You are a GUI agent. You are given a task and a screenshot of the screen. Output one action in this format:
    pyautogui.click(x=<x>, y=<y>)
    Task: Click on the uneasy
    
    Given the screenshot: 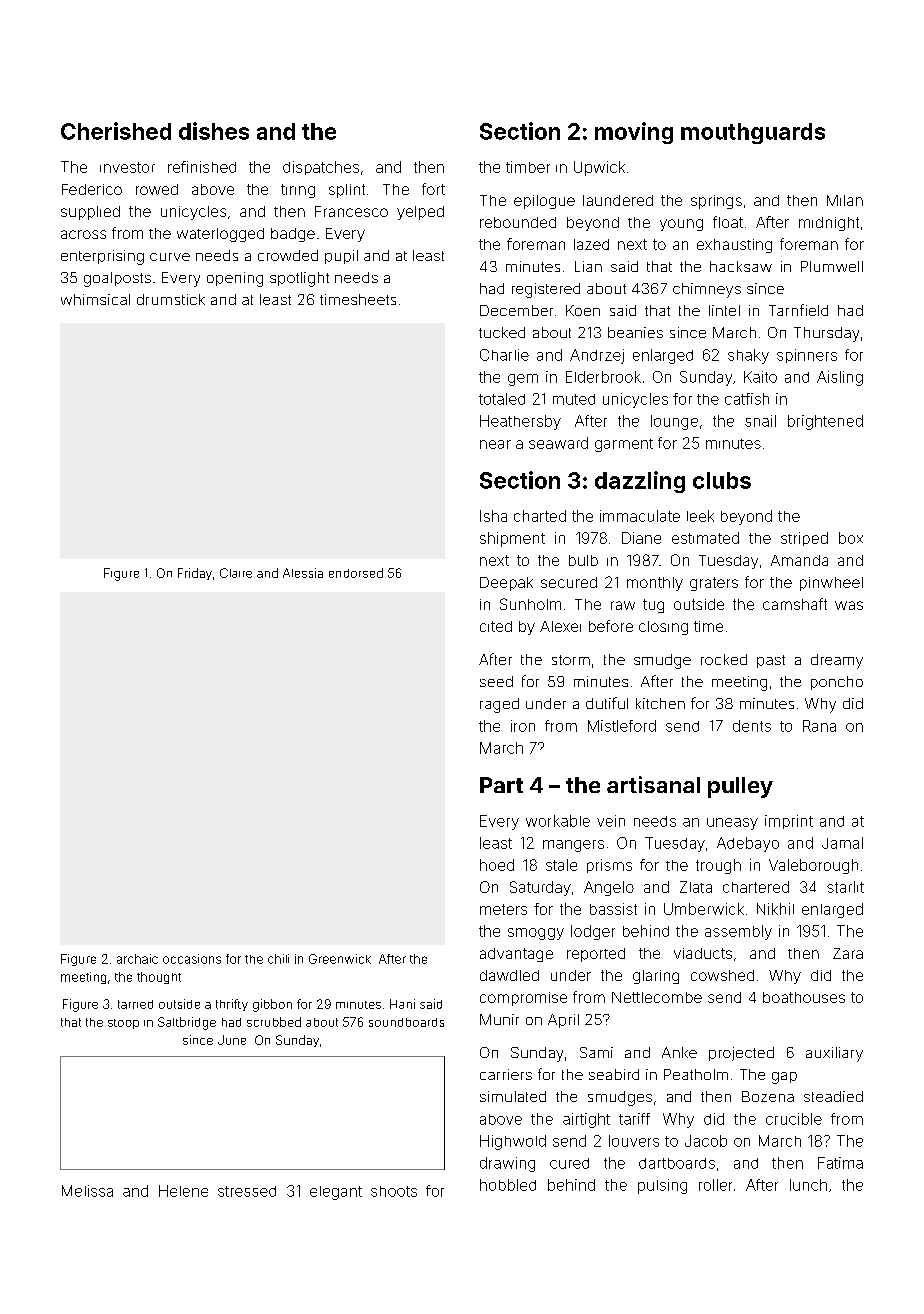 What is the action you would take?
    pyautogui.click(x=732, y=824)
